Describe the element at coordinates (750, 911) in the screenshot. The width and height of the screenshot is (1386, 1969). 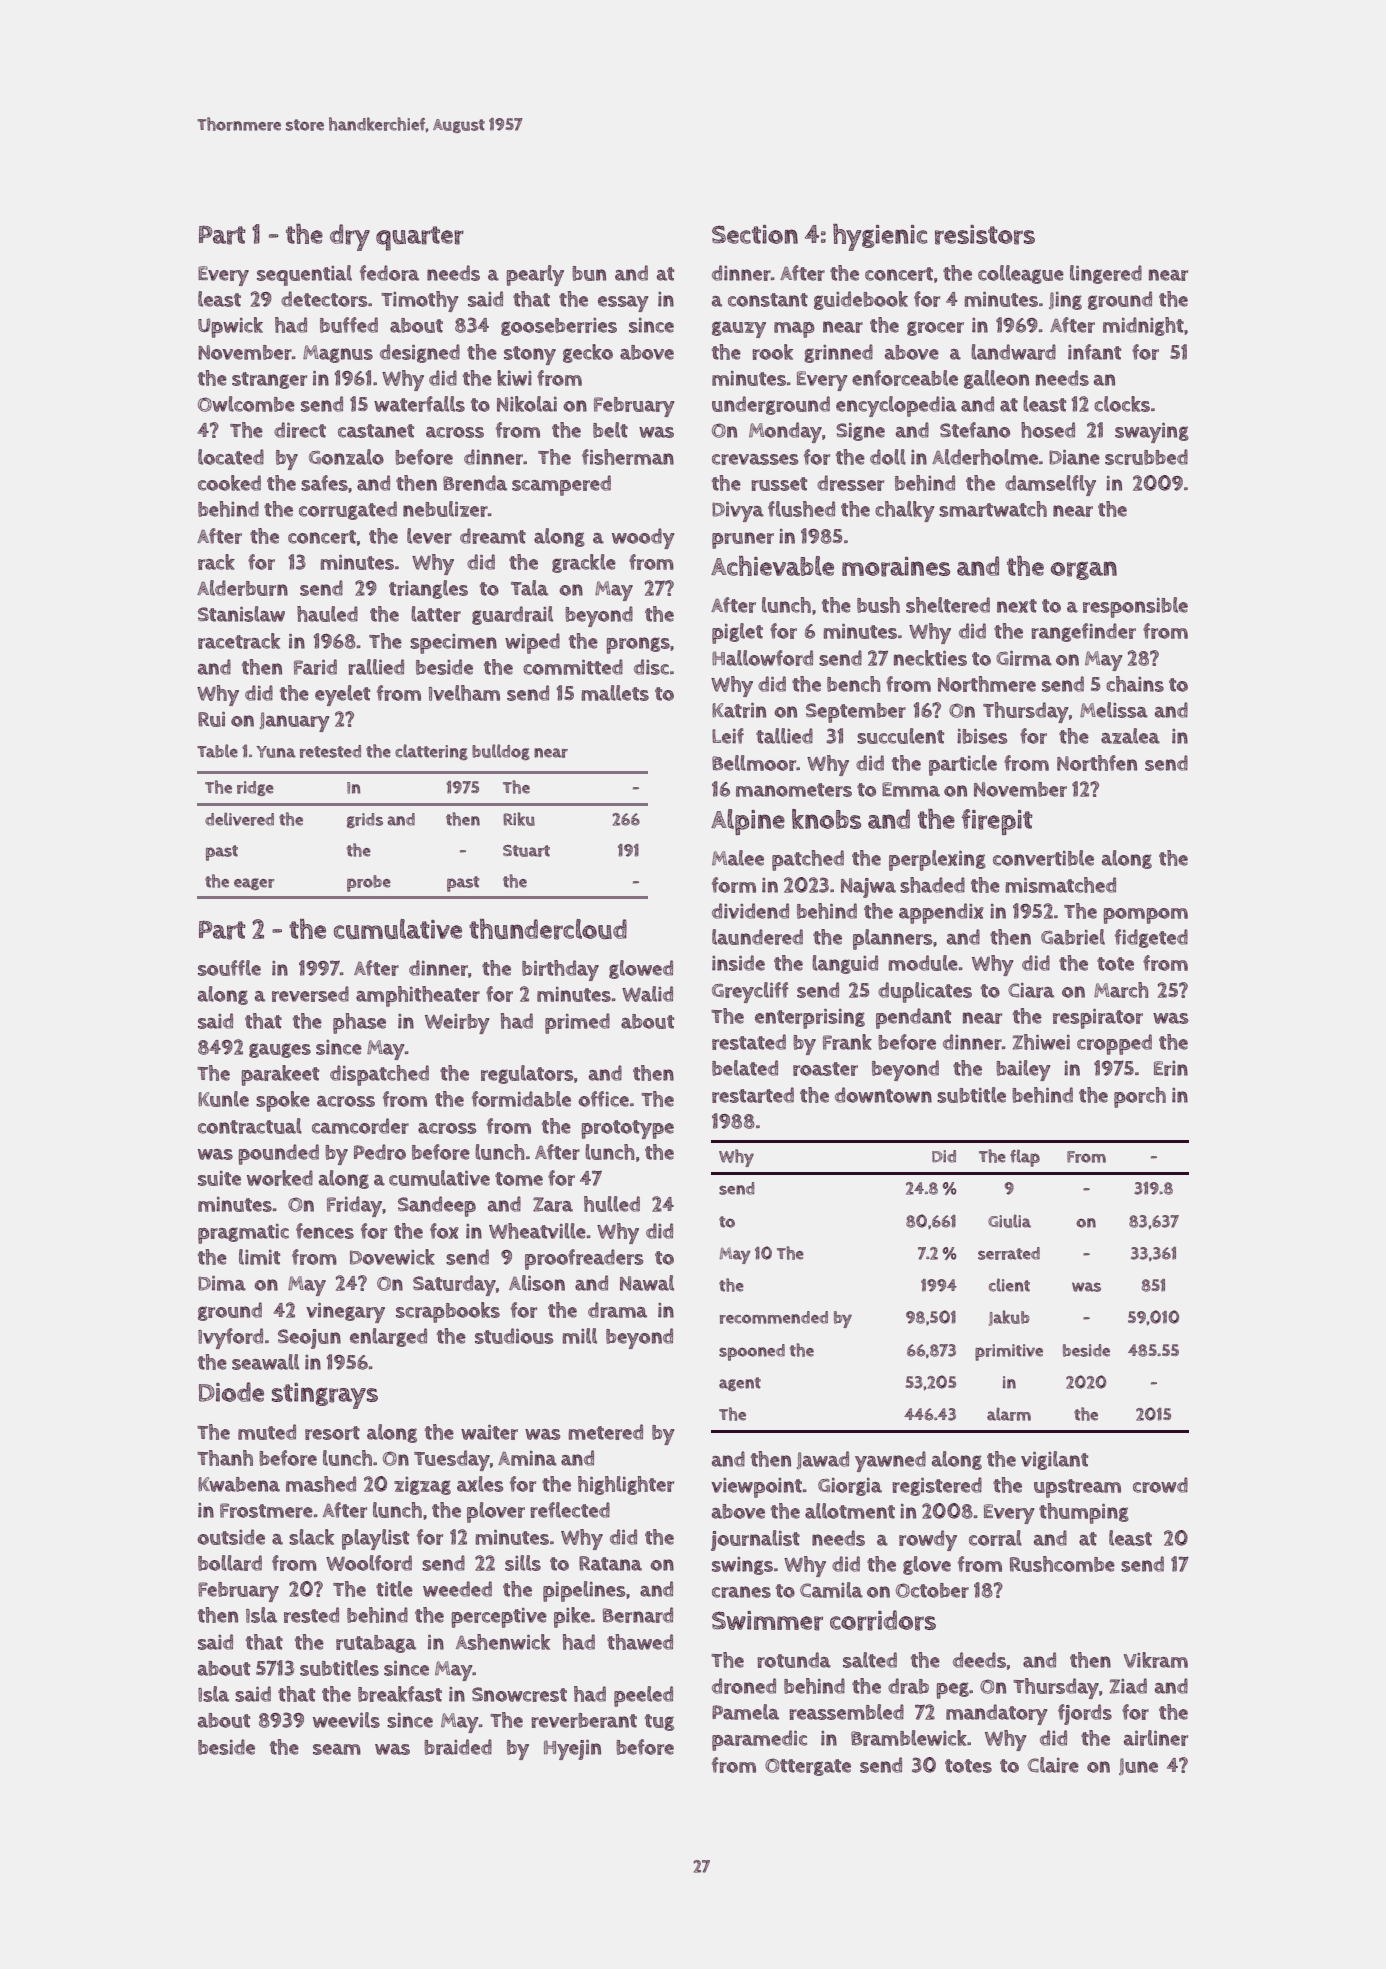
I see `dividend` at that location.
